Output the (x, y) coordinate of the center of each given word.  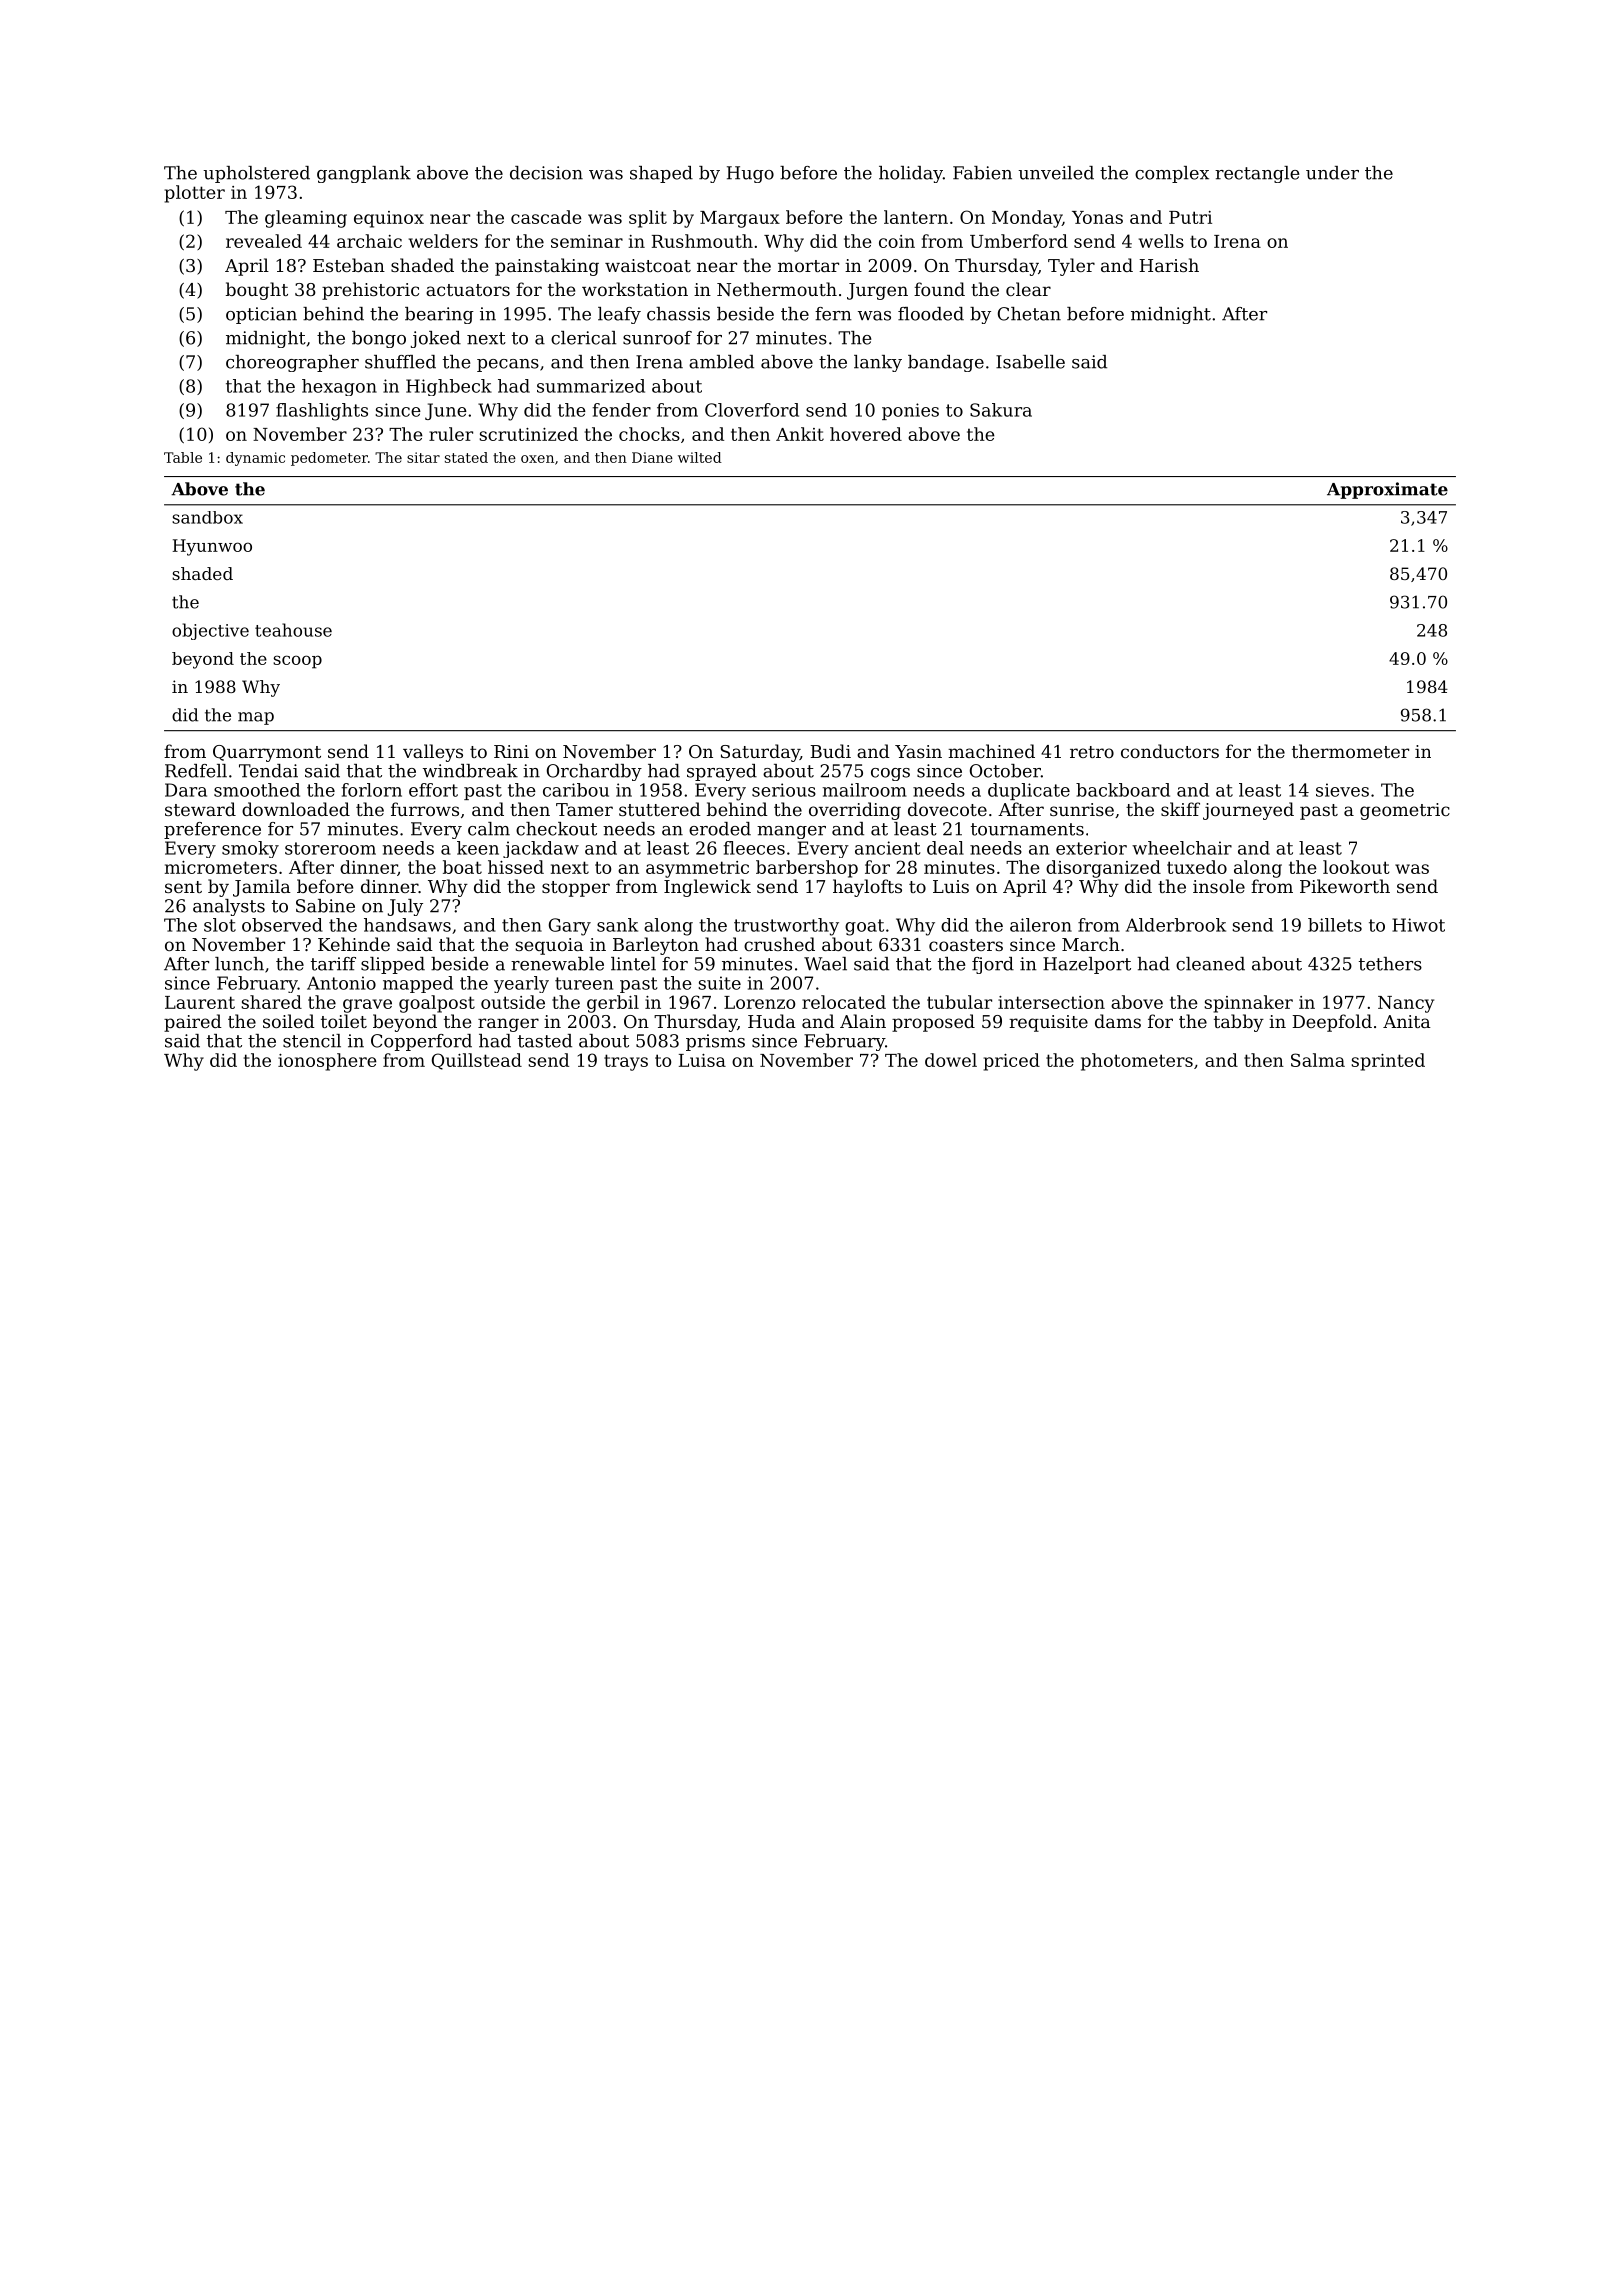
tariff (333, 964)
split (648, 219)
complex (1172, 174)
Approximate (1387, 490)
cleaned (1210, 964)
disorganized (1103, 869)
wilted (700, 457)
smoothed (257, 790)
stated (466, 457)
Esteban (349, 265)
